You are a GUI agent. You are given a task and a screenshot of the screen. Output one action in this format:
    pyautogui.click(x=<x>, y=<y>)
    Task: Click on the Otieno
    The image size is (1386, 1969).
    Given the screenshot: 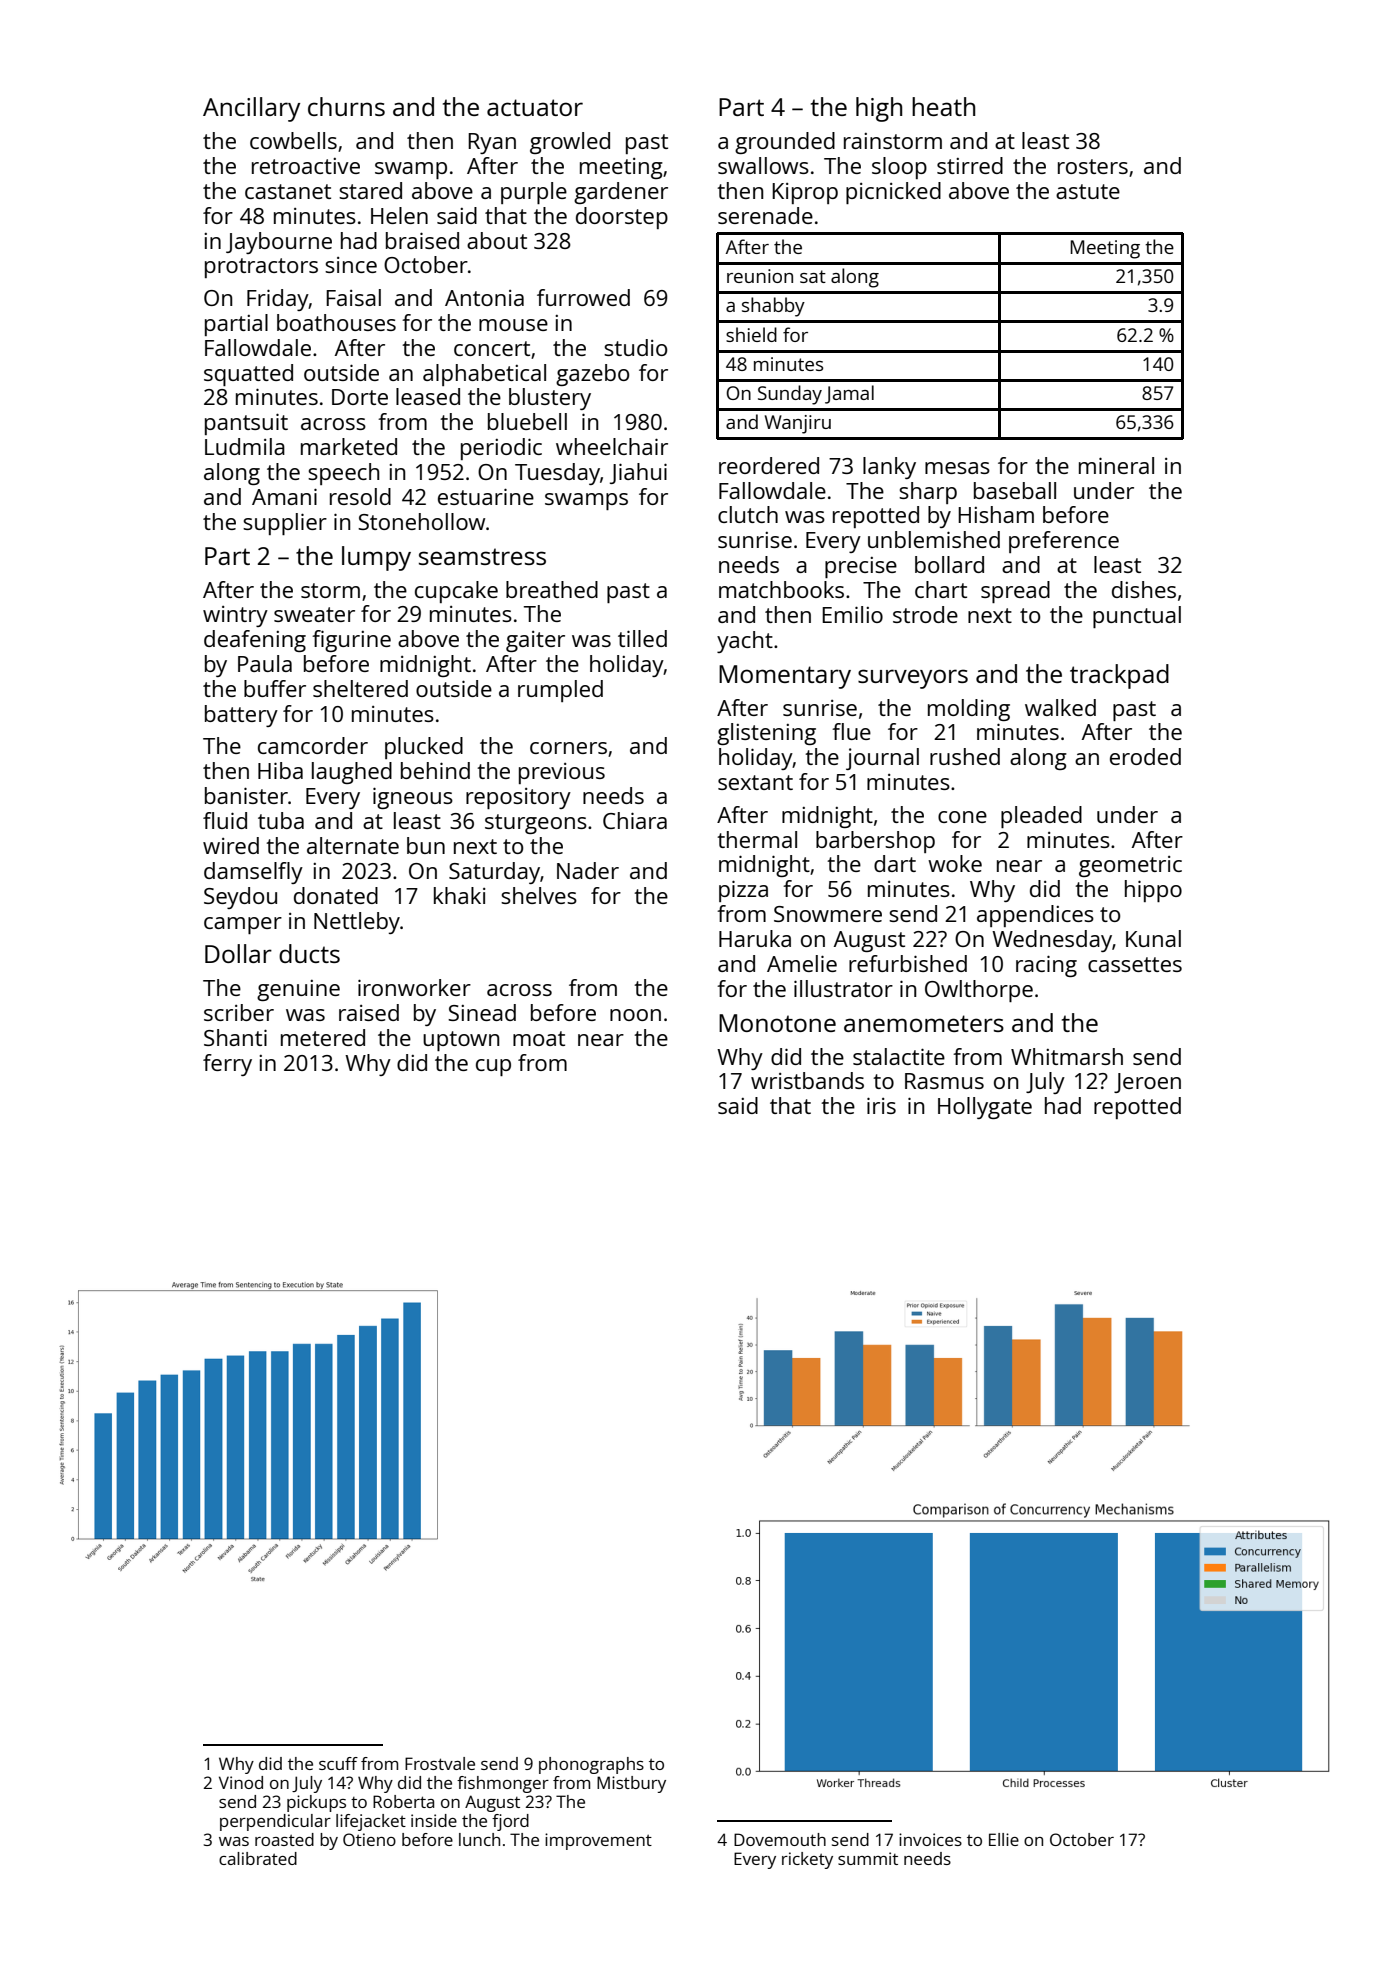 What is the action you would take?
    pyautogui.click(x=369, y=1839)
